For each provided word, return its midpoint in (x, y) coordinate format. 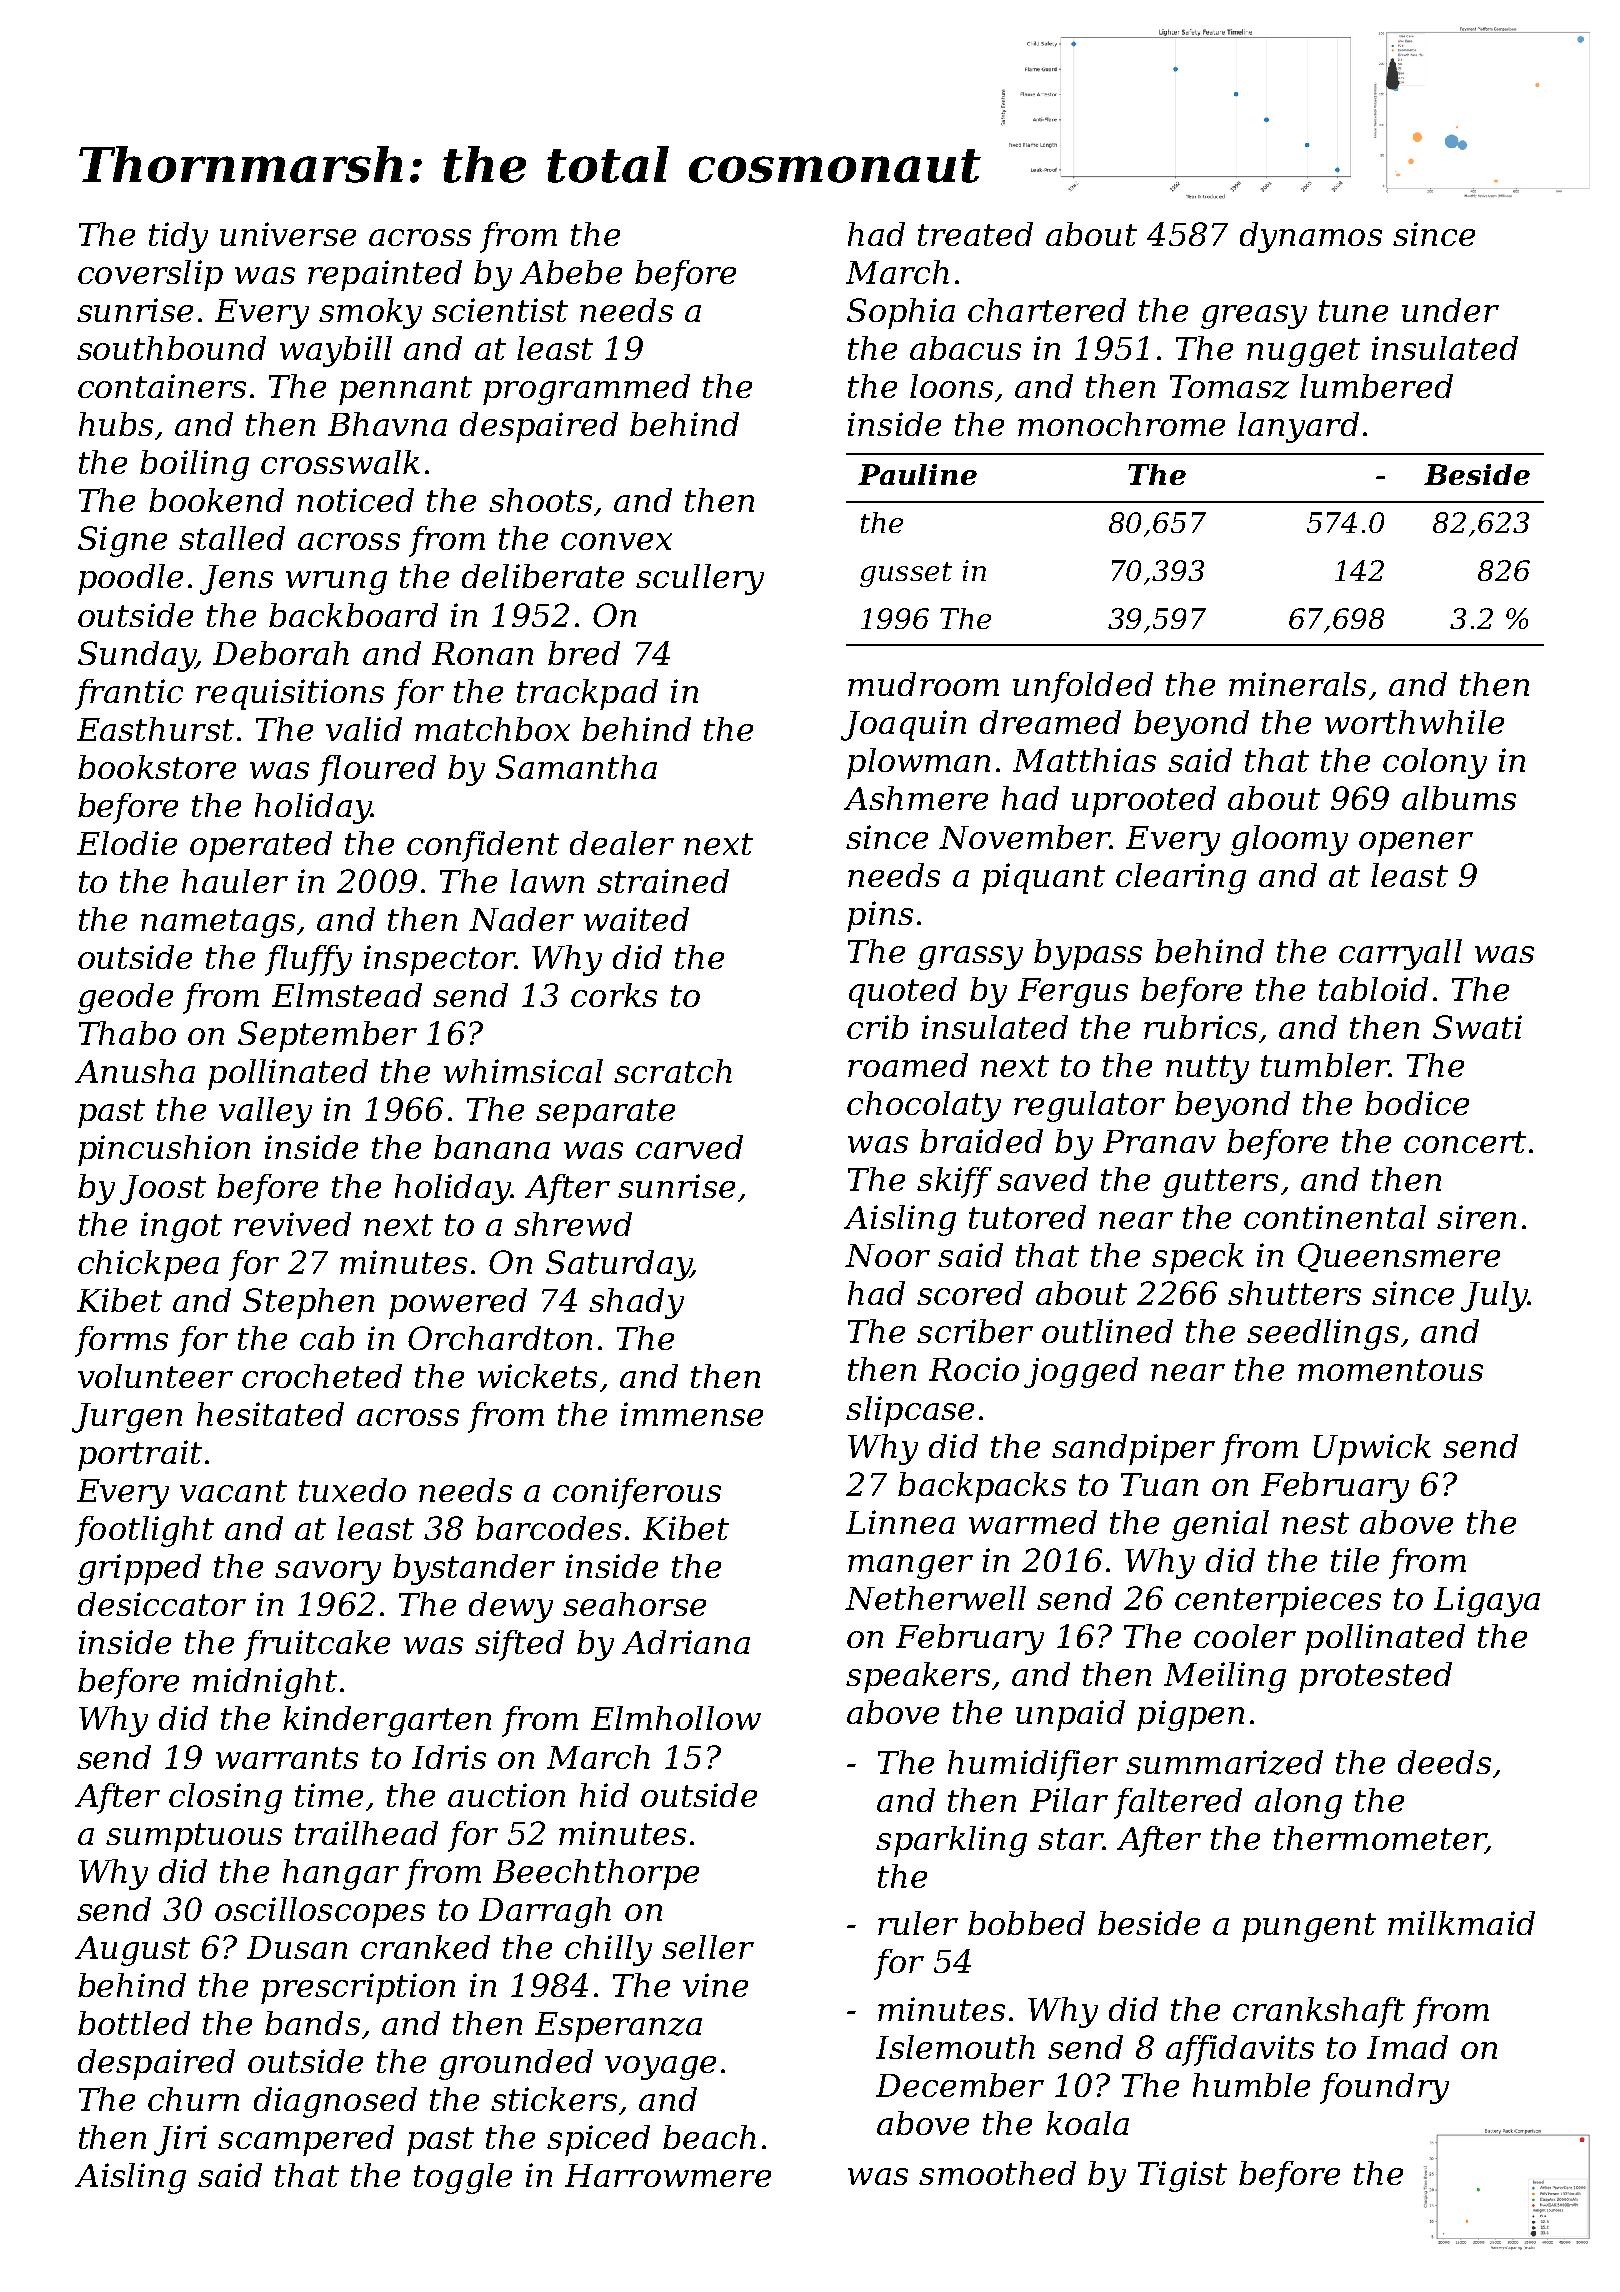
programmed (586, 389)
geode (125, 998)
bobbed (1026, 1923)
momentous (1390, 1370)
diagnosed (335, 2102)
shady (636, 1303)
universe (288, 234)
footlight (144, 1531)
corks (614, 995)
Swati (1477, 1027)
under (1450, 310)
